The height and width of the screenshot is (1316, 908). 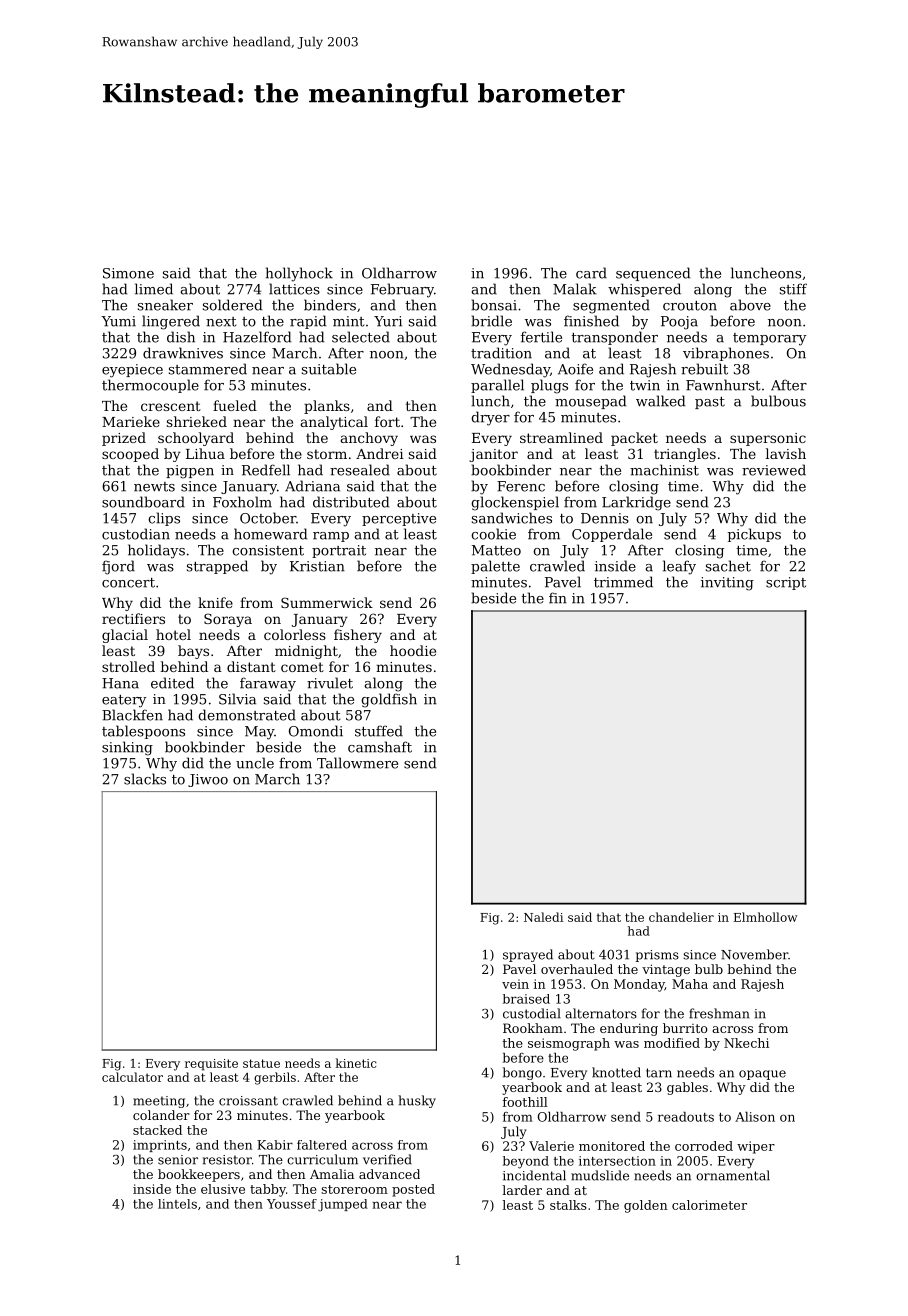 I want to click on Jiwoo, so click(x=208, y=780).
